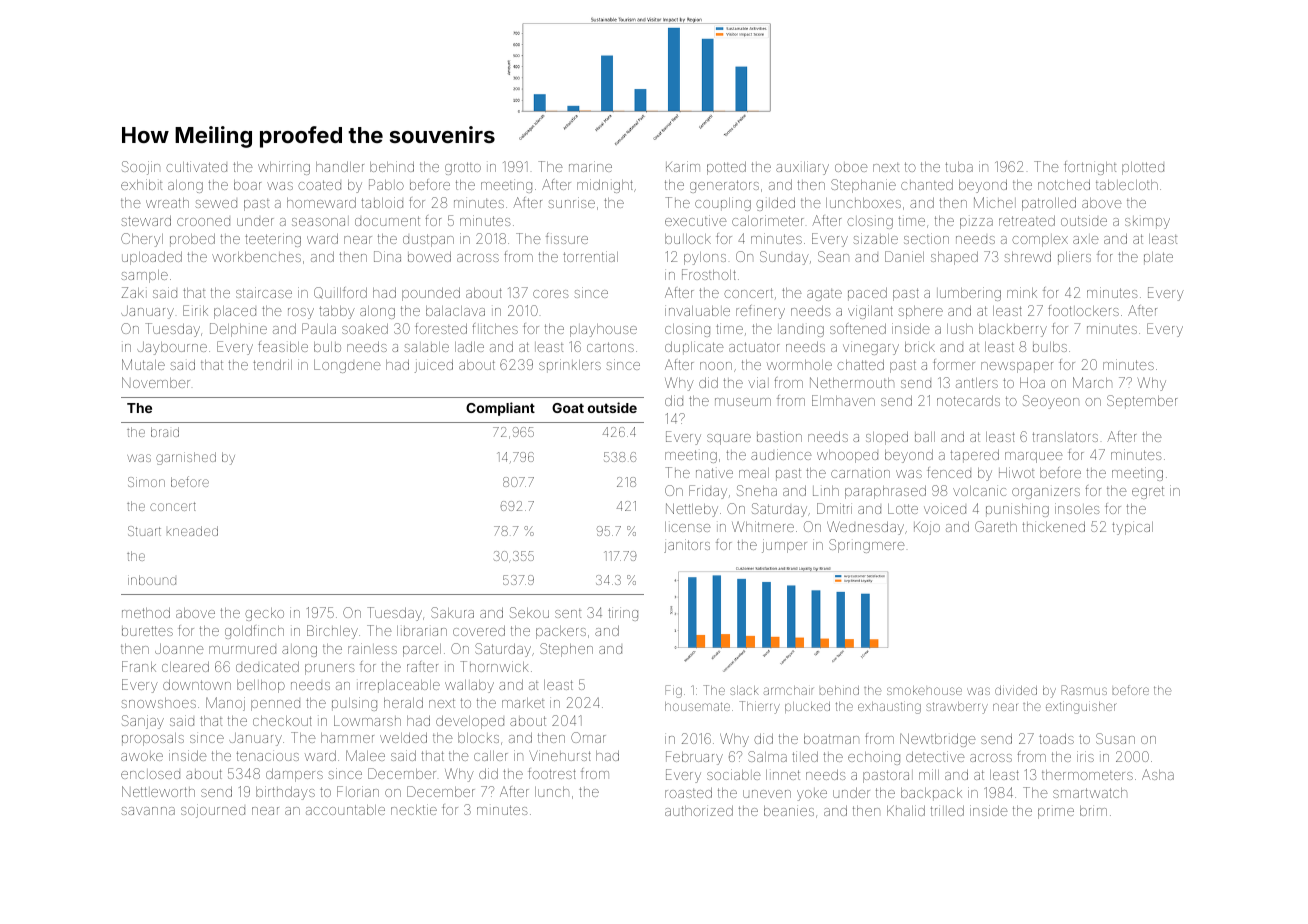  I want to click on skimpy, so click(1147, 222).
